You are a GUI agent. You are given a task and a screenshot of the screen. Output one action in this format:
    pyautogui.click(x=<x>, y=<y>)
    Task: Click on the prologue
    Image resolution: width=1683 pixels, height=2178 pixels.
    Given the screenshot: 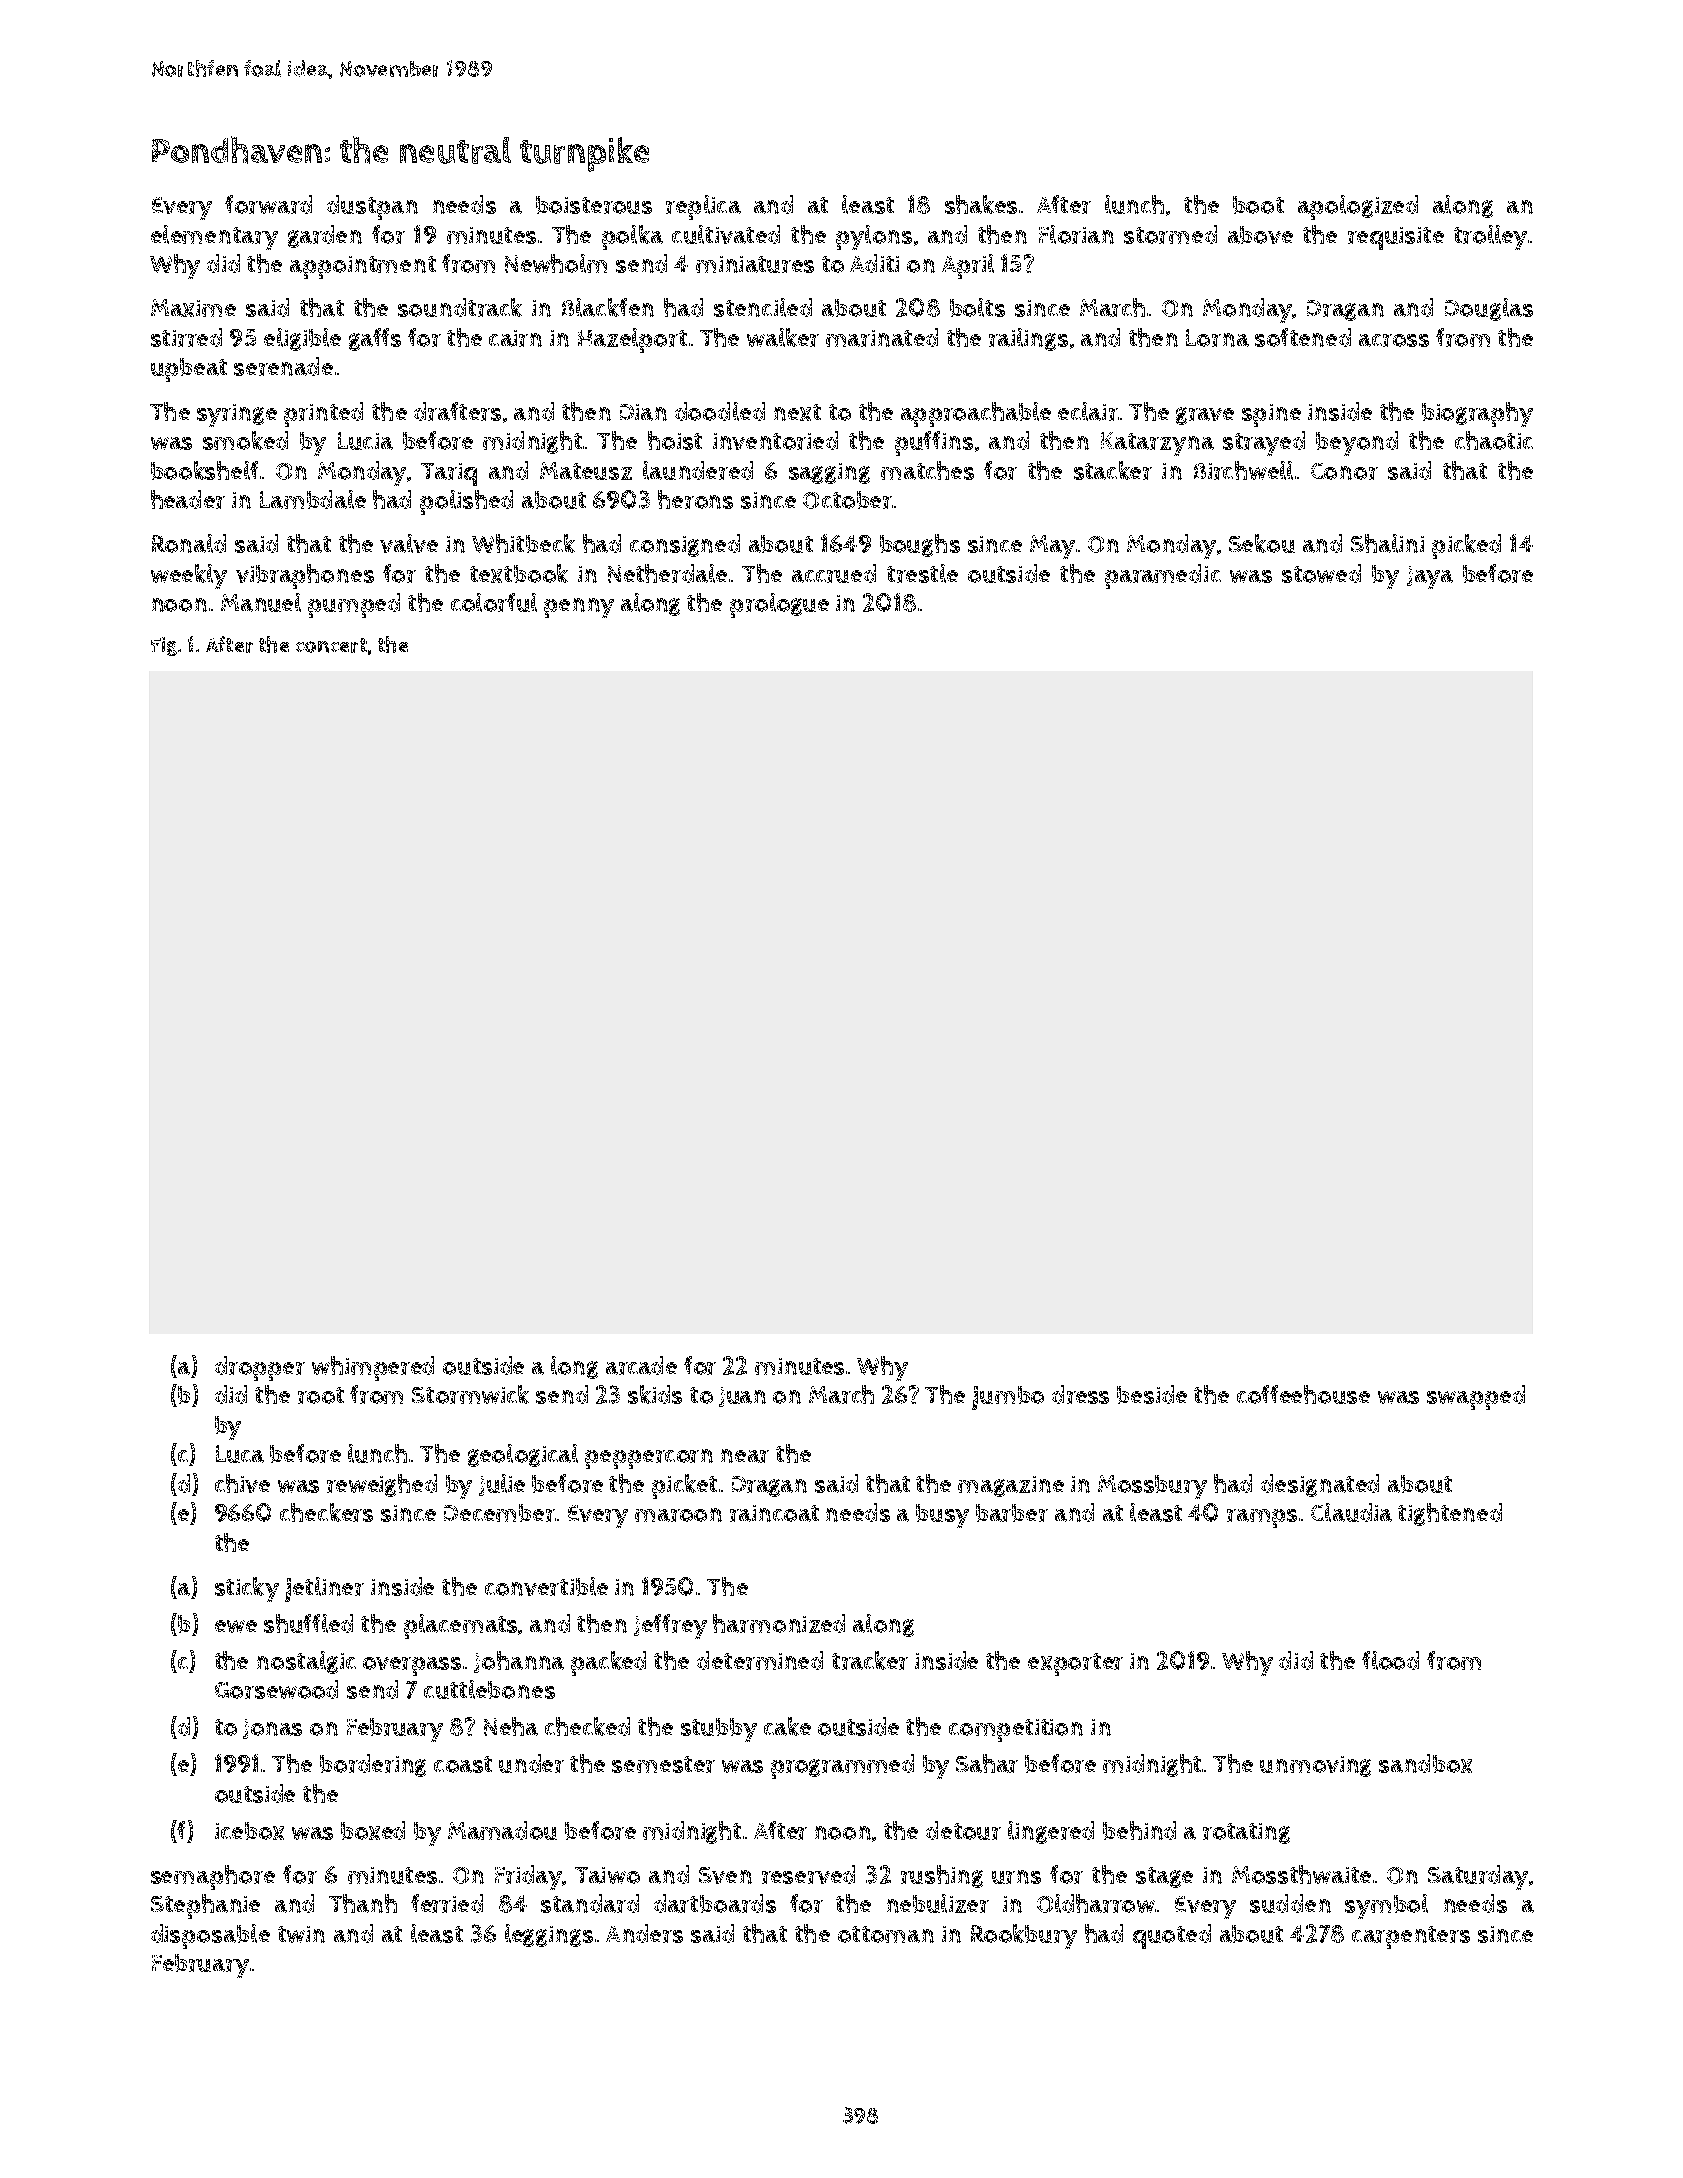 What is the action you would take?
    pyautogui.click(x=779, y=605)
